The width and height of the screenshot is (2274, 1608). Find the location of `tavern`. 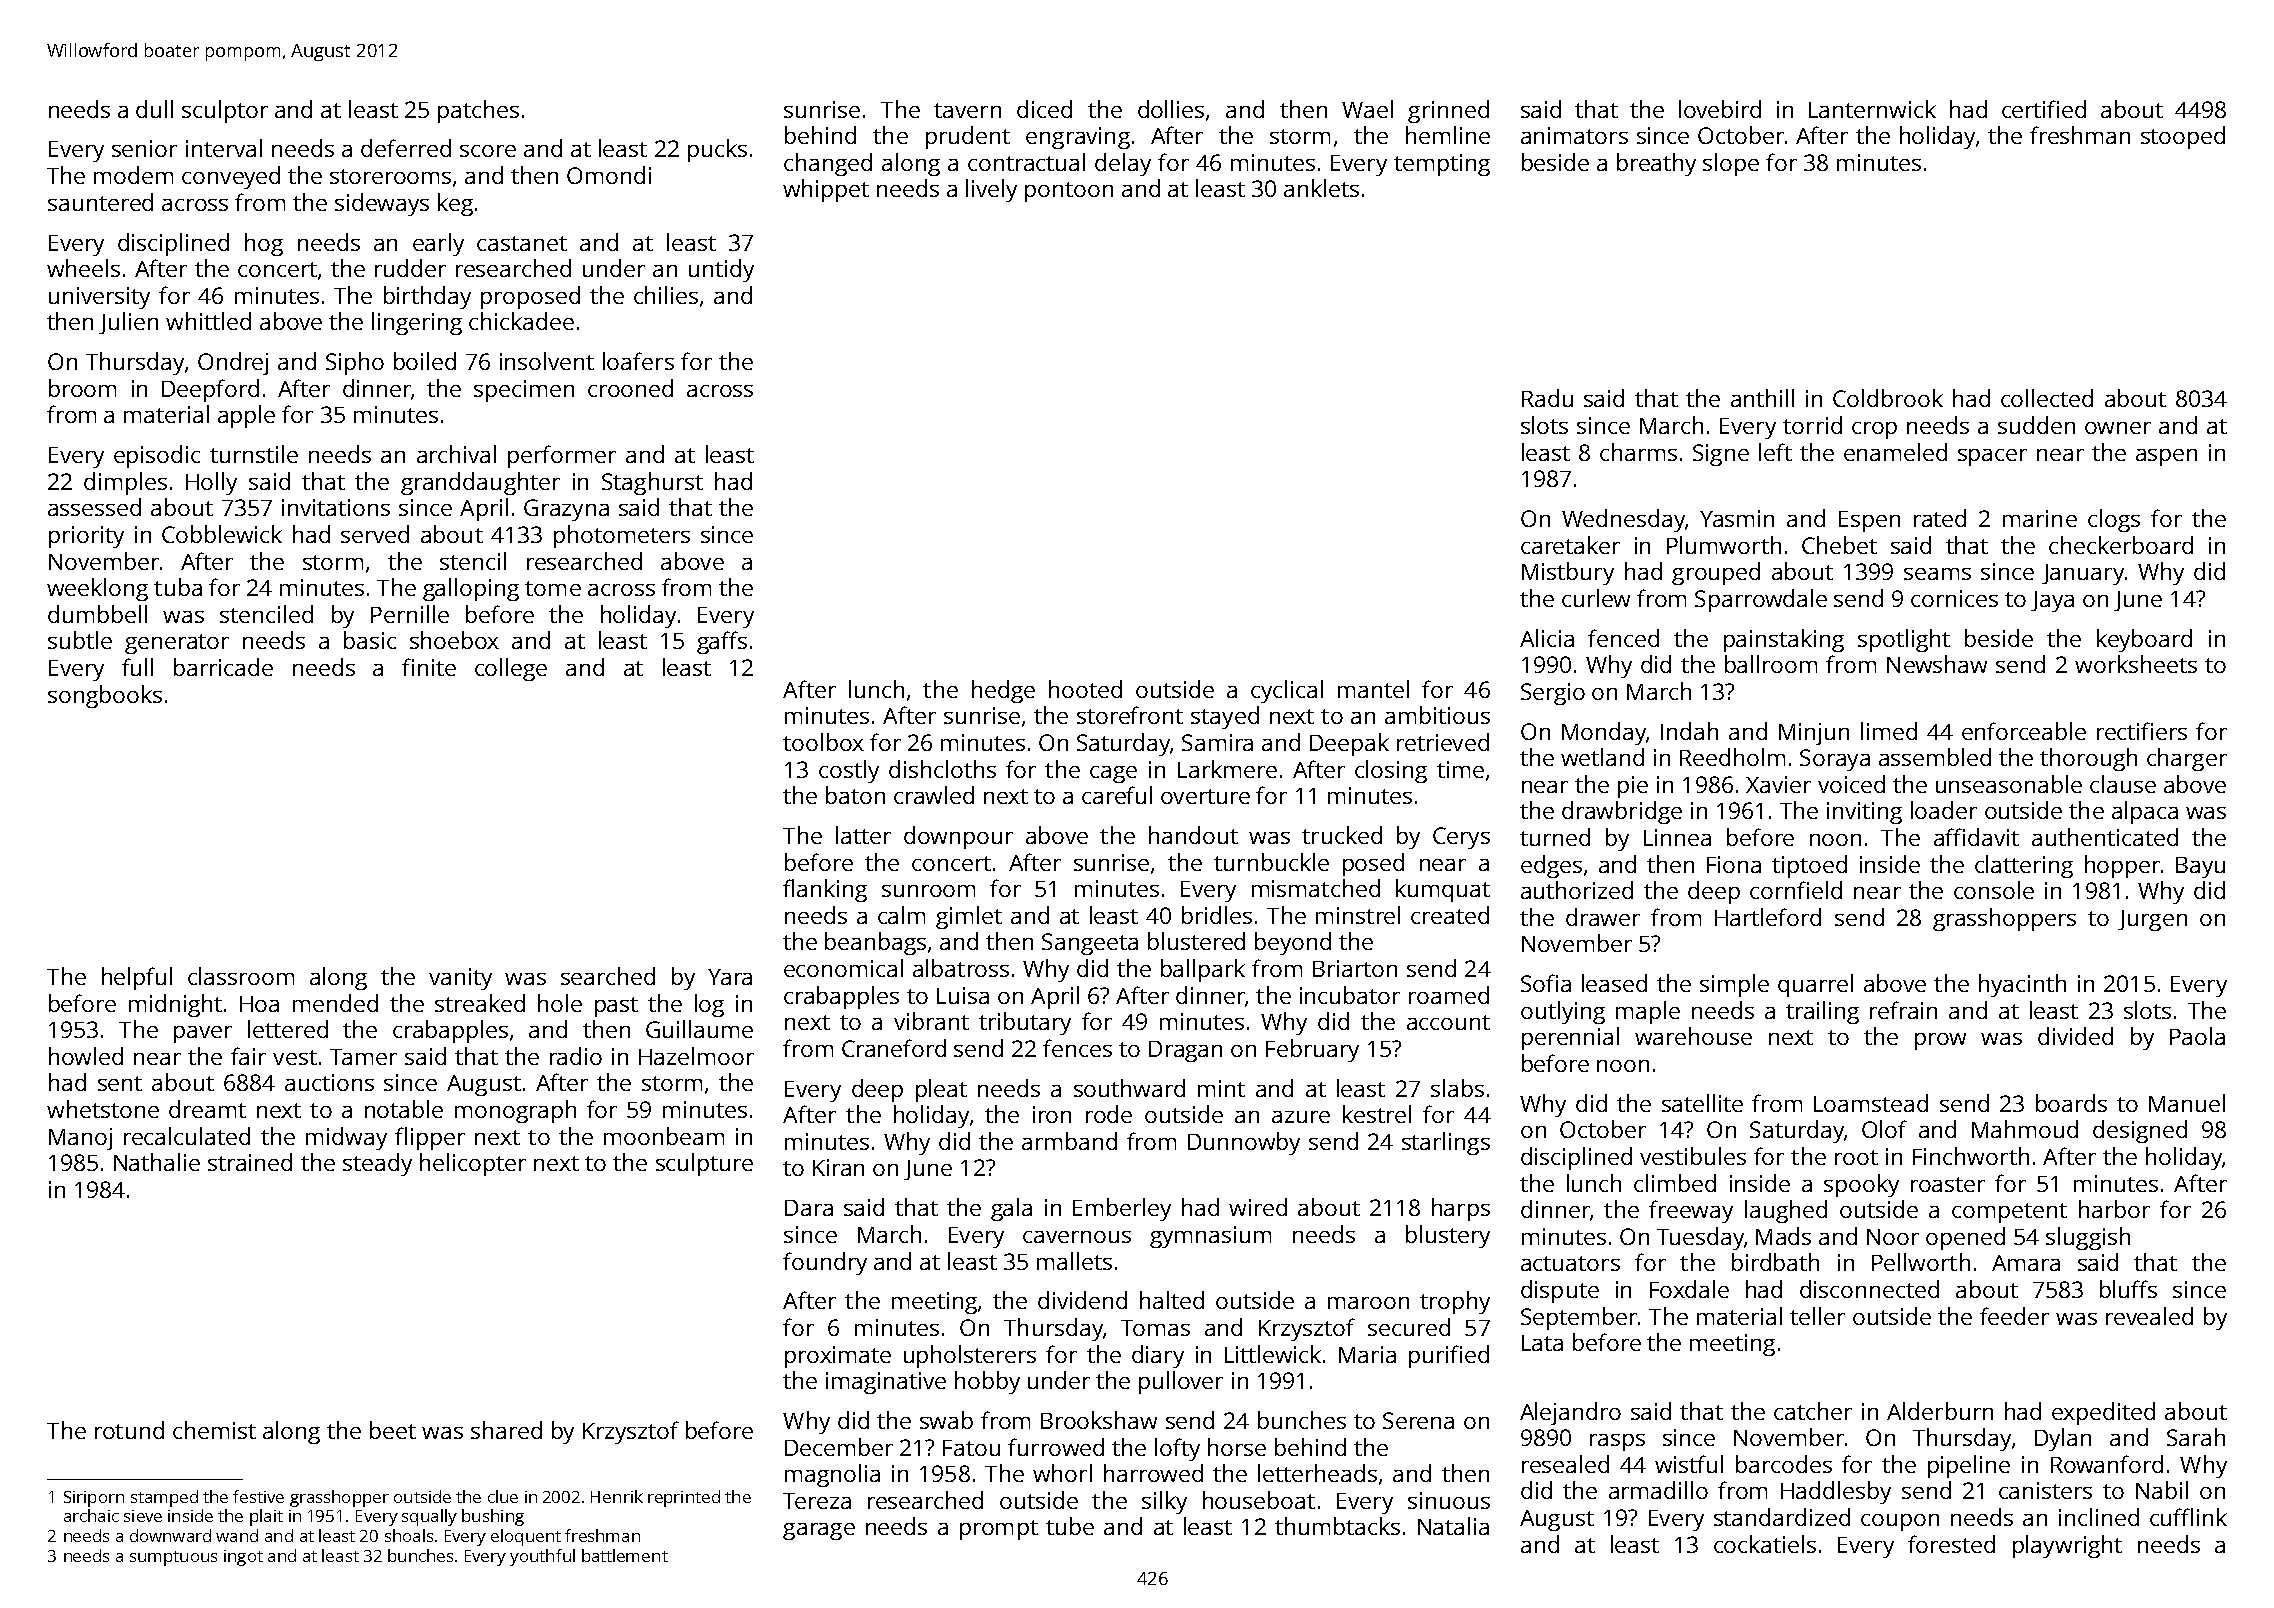

tavern is located at coordinates (967, 110).
